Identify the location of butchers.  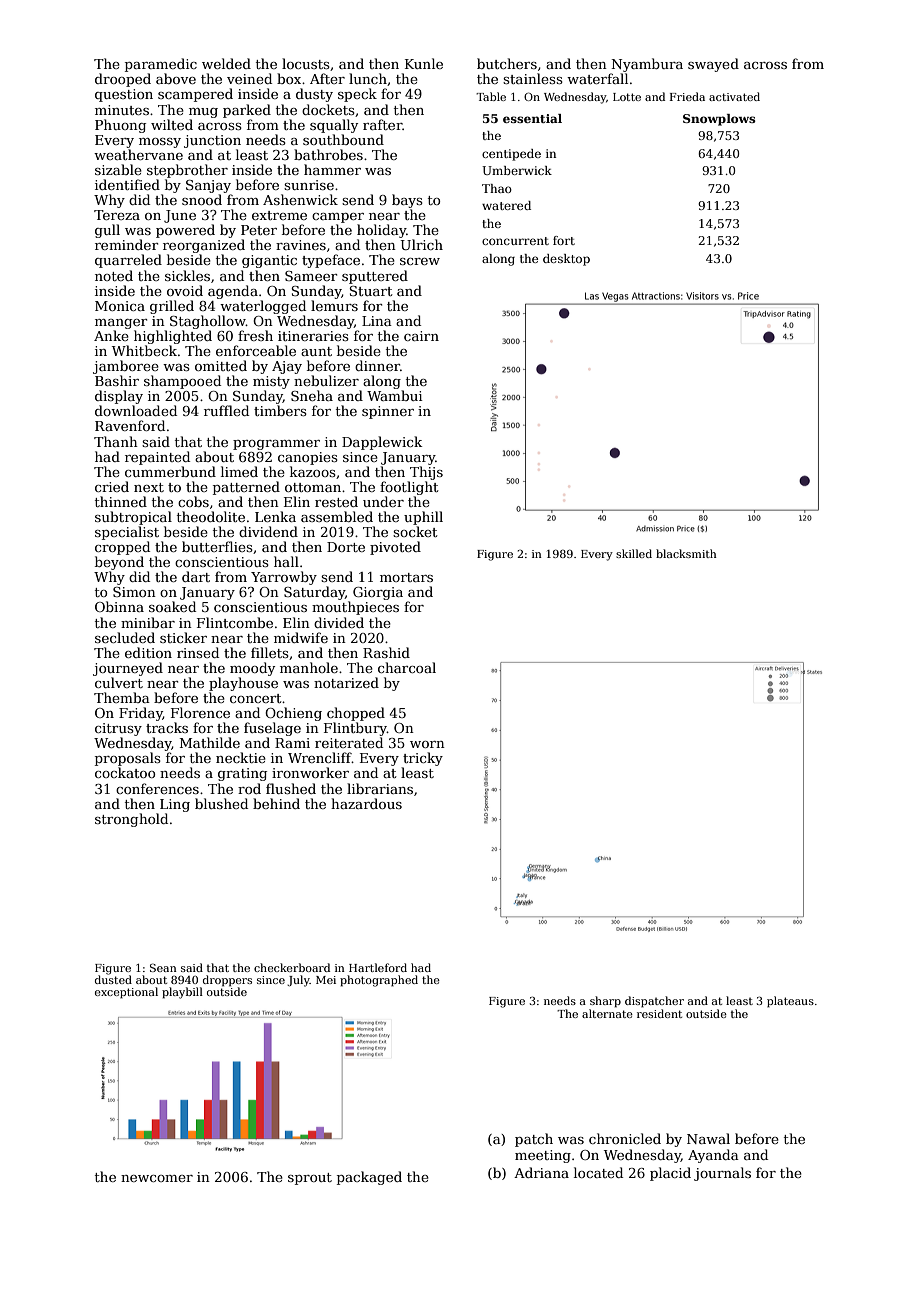
(507, 63).
